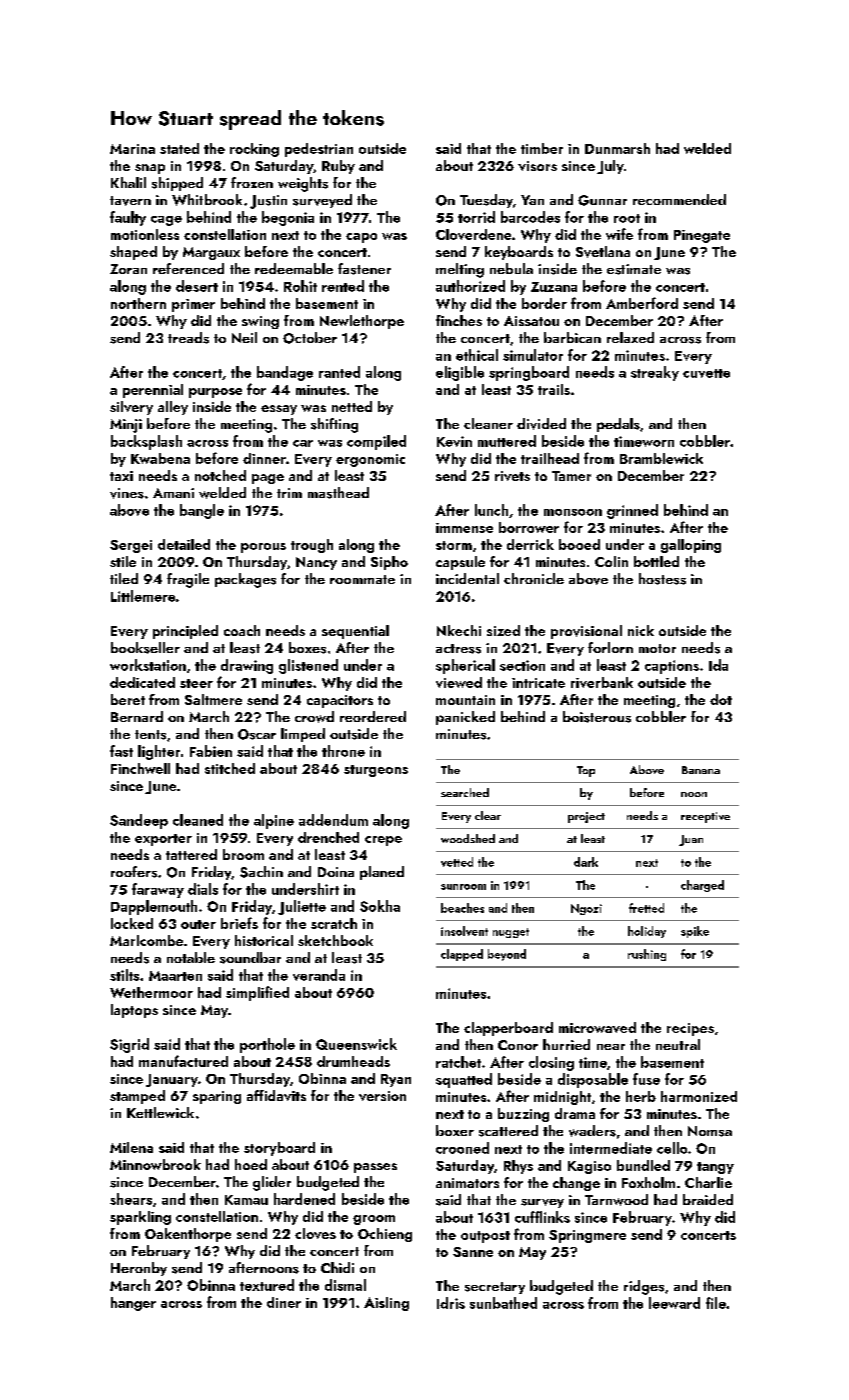 The height and width of the screenshot is (1400, 849). Describe the element at coordinates (202, 511) in the screenshot. I see `bangle` at that location.
